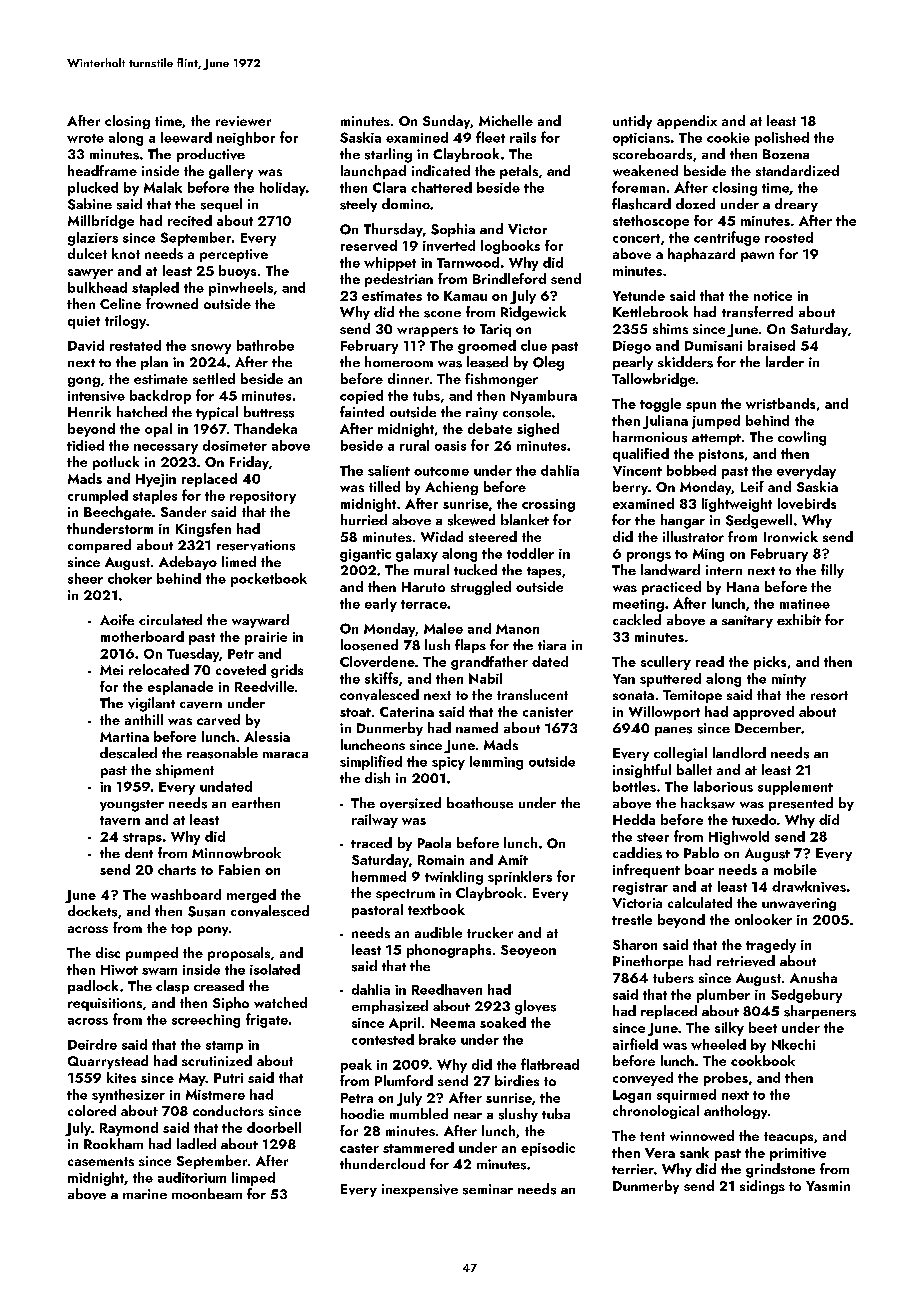  Describe the element at coordinates (506, 120) in the image. I see `Michelle` at that location.
